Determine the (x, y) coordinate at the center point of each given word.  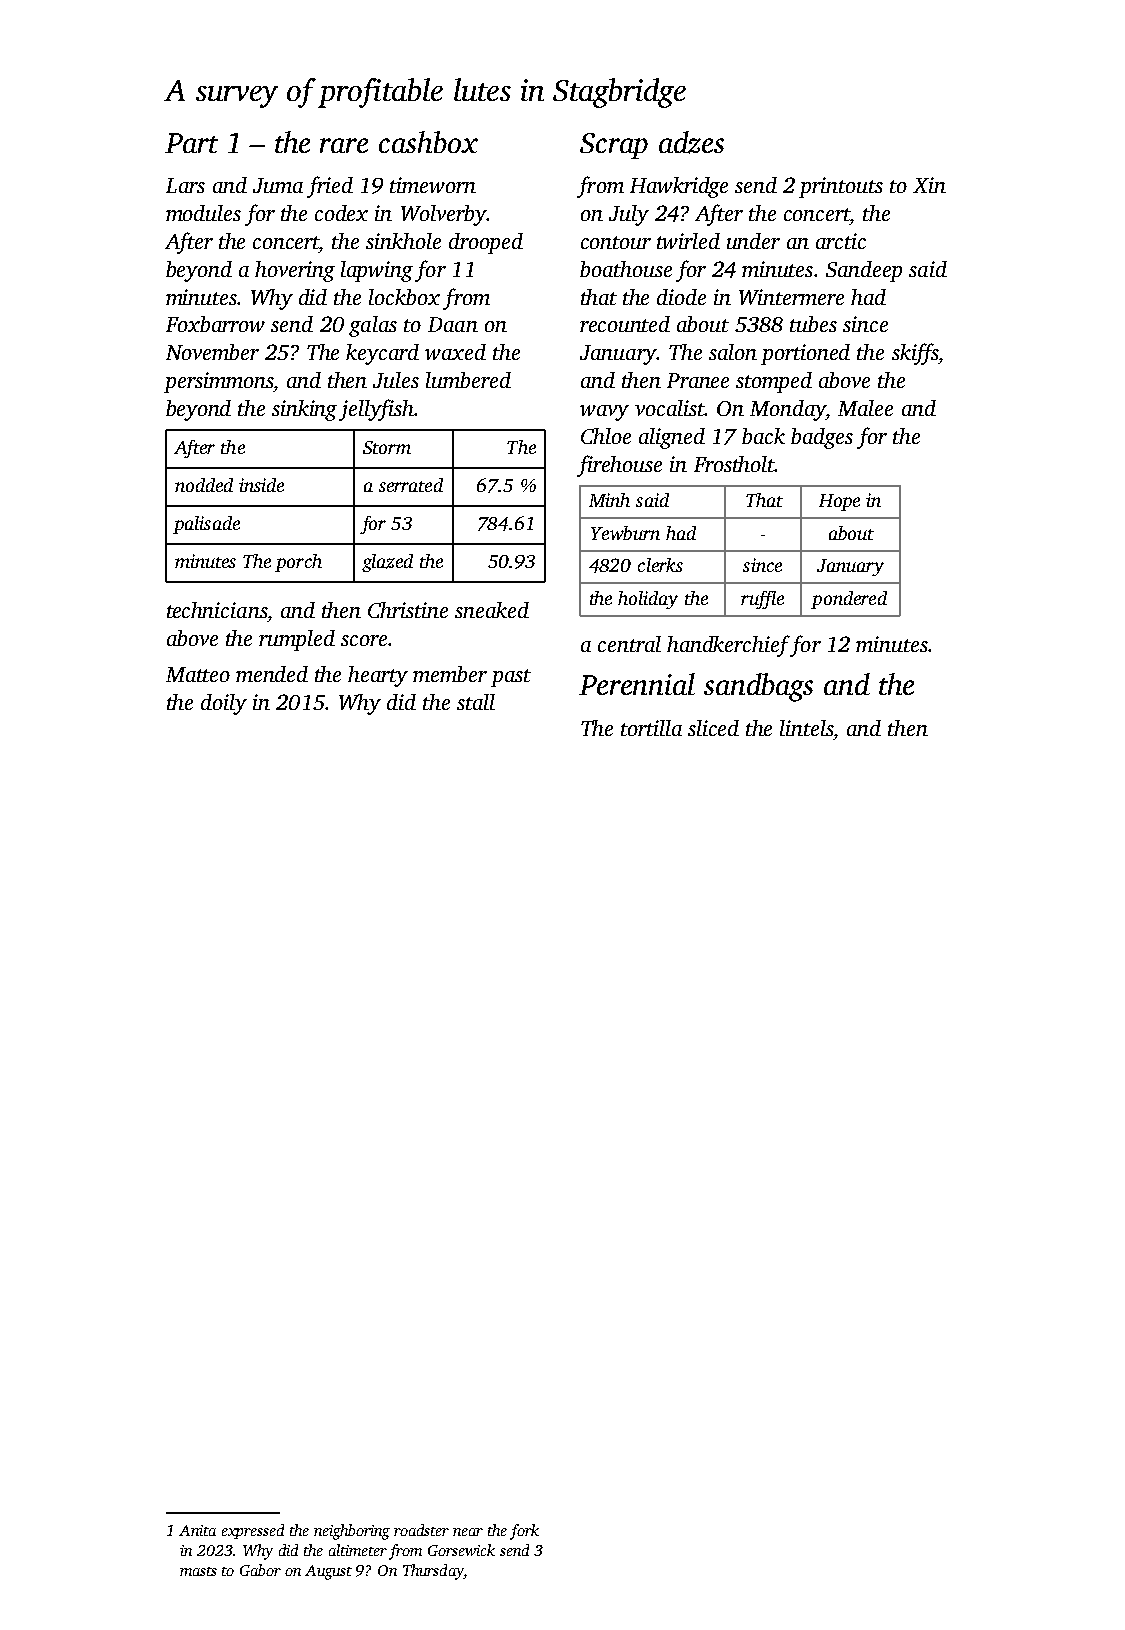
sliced (713, 728)
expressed (253, 1531)
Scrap (614, 146)
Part (191, 143)
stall (476, 702)
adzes (691, 142)
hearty (378, 676)
